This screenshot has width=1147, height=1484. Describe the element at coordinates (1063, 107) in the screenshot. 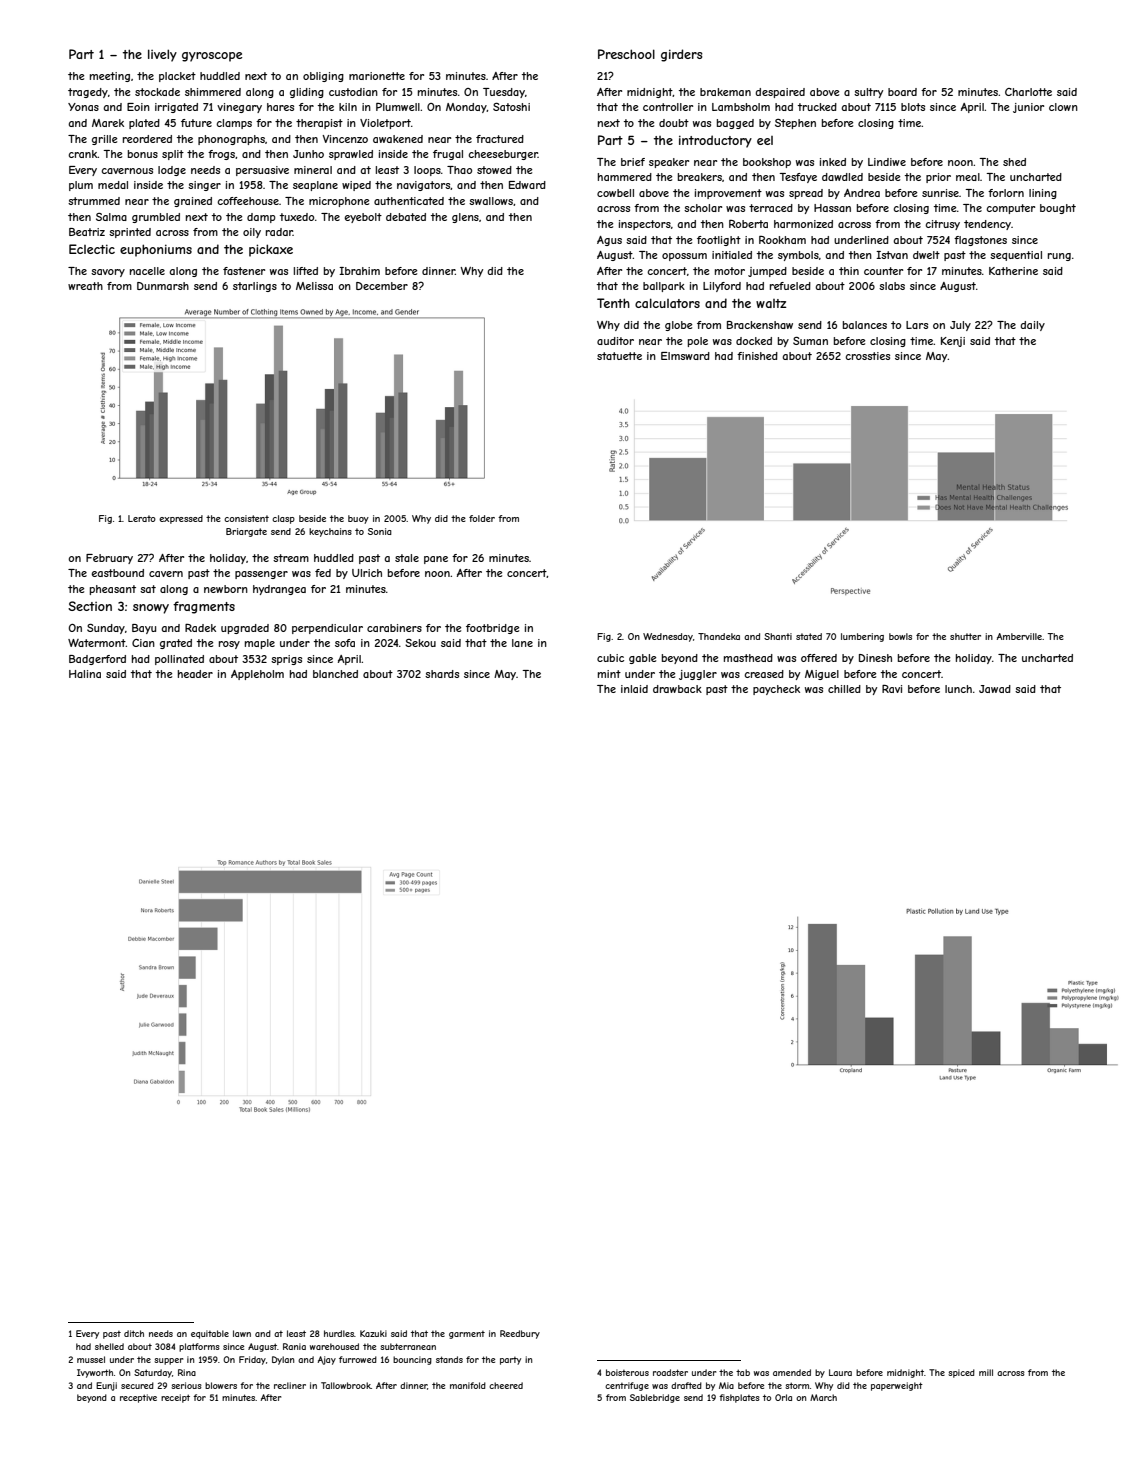

I see `clown` at that location.
